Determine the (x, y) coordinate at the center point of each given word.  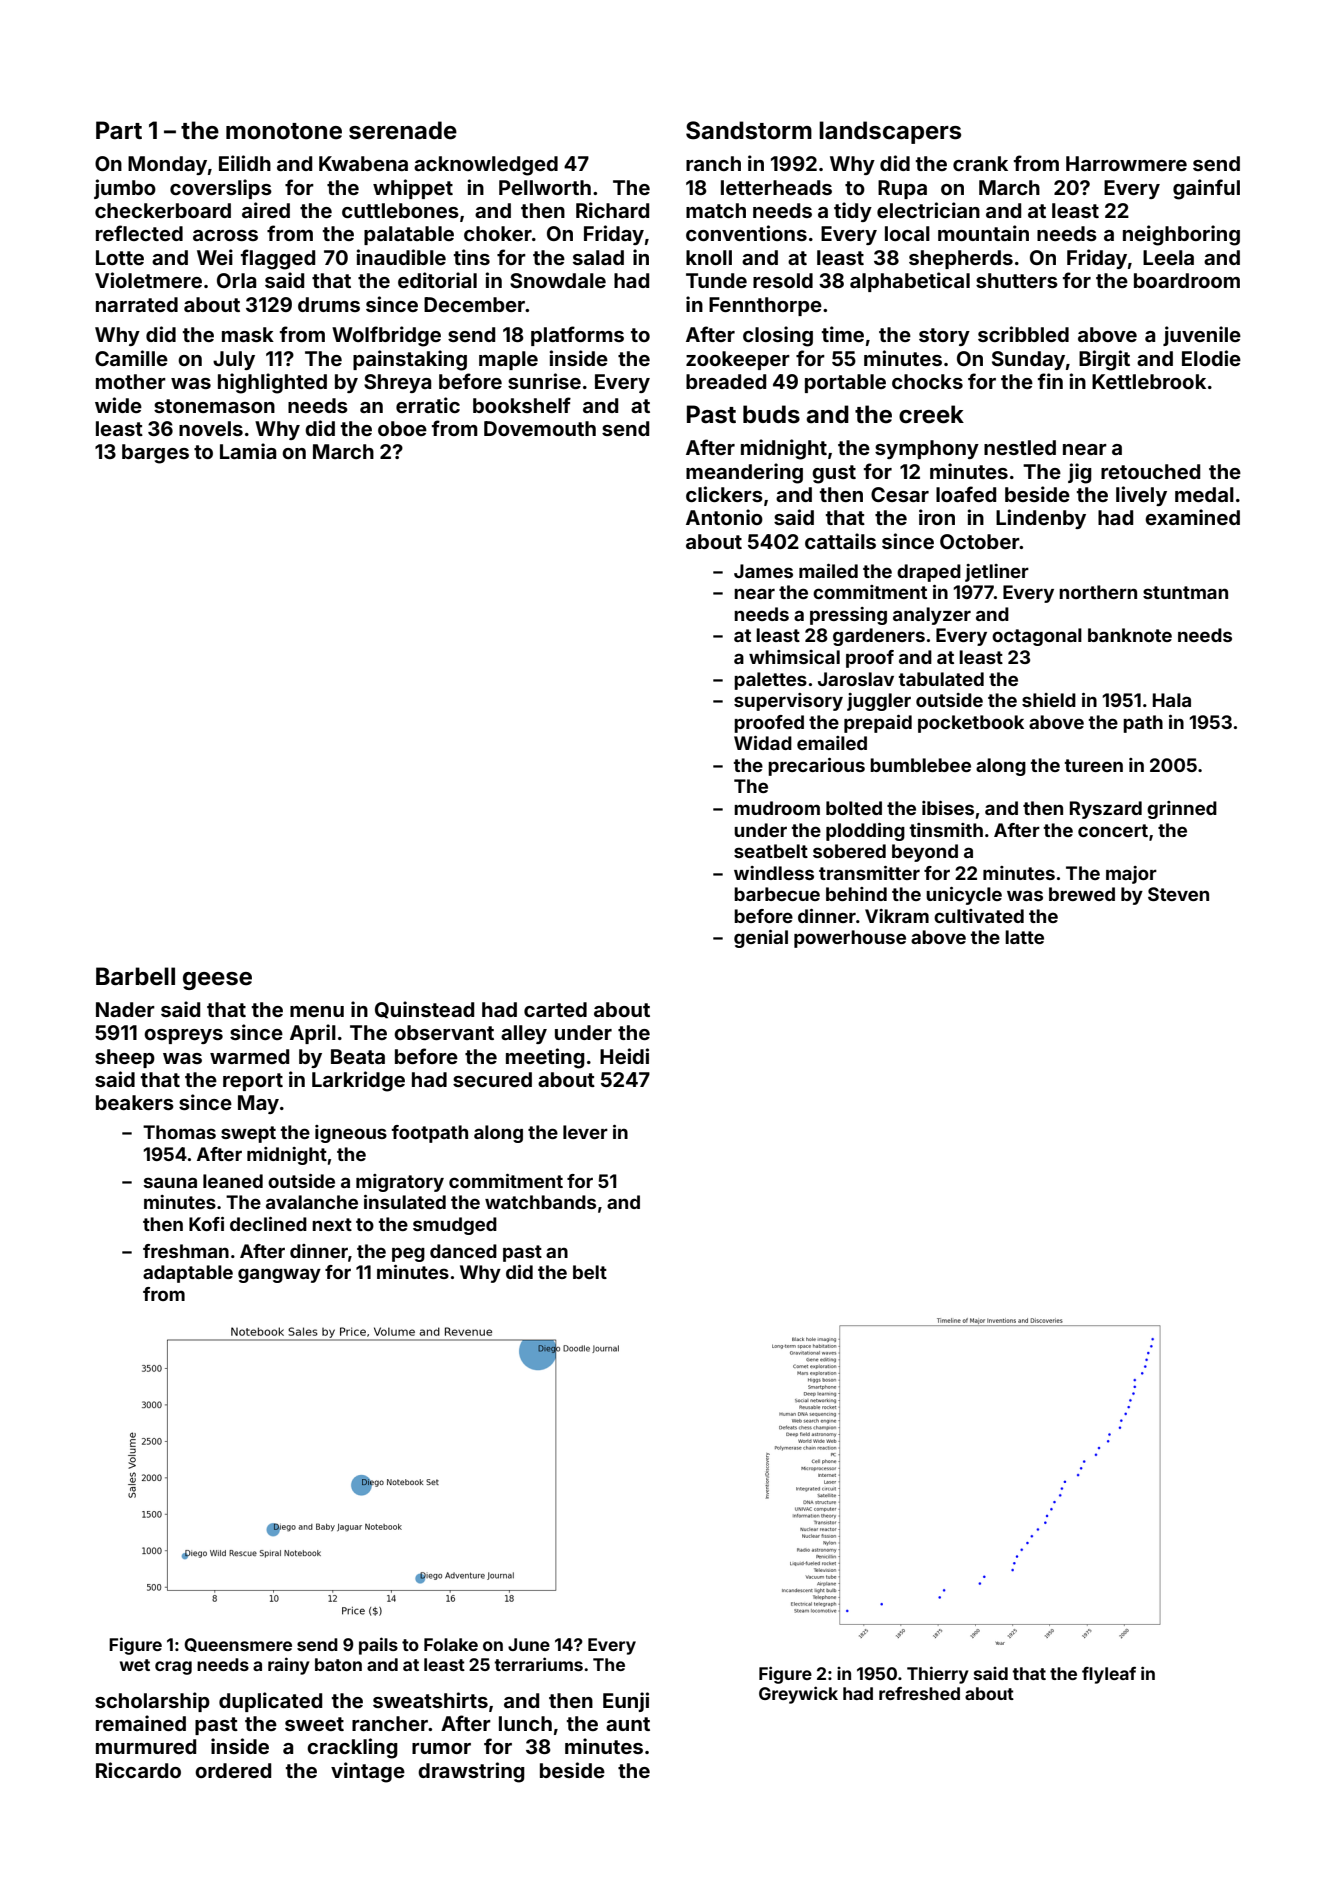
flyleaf (1109, 1675)
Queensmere (238, 1645)
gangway (279, 1275)
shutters (1017, 280)
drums (329, 304)
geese (217, 981)
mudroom (777, 808)
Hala (1172, 700)
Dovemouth (540, 428)
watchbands (540, 1202)
